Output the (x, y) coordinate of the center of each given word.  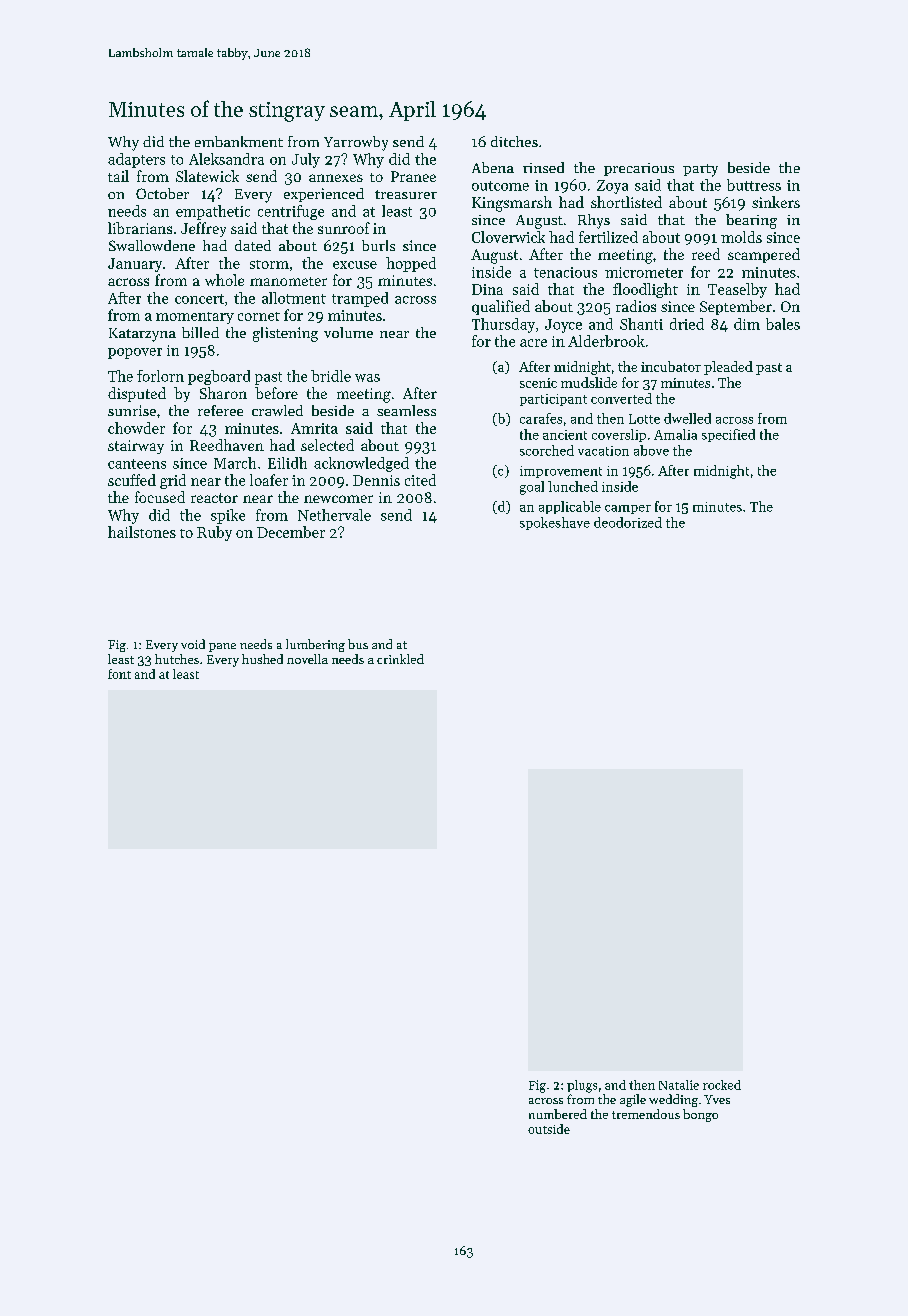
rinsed (543, 167)
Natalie (679, 1085)
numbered (558, 1114)
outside (549, 1129)
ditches (514, 141)
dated (253, 245)
